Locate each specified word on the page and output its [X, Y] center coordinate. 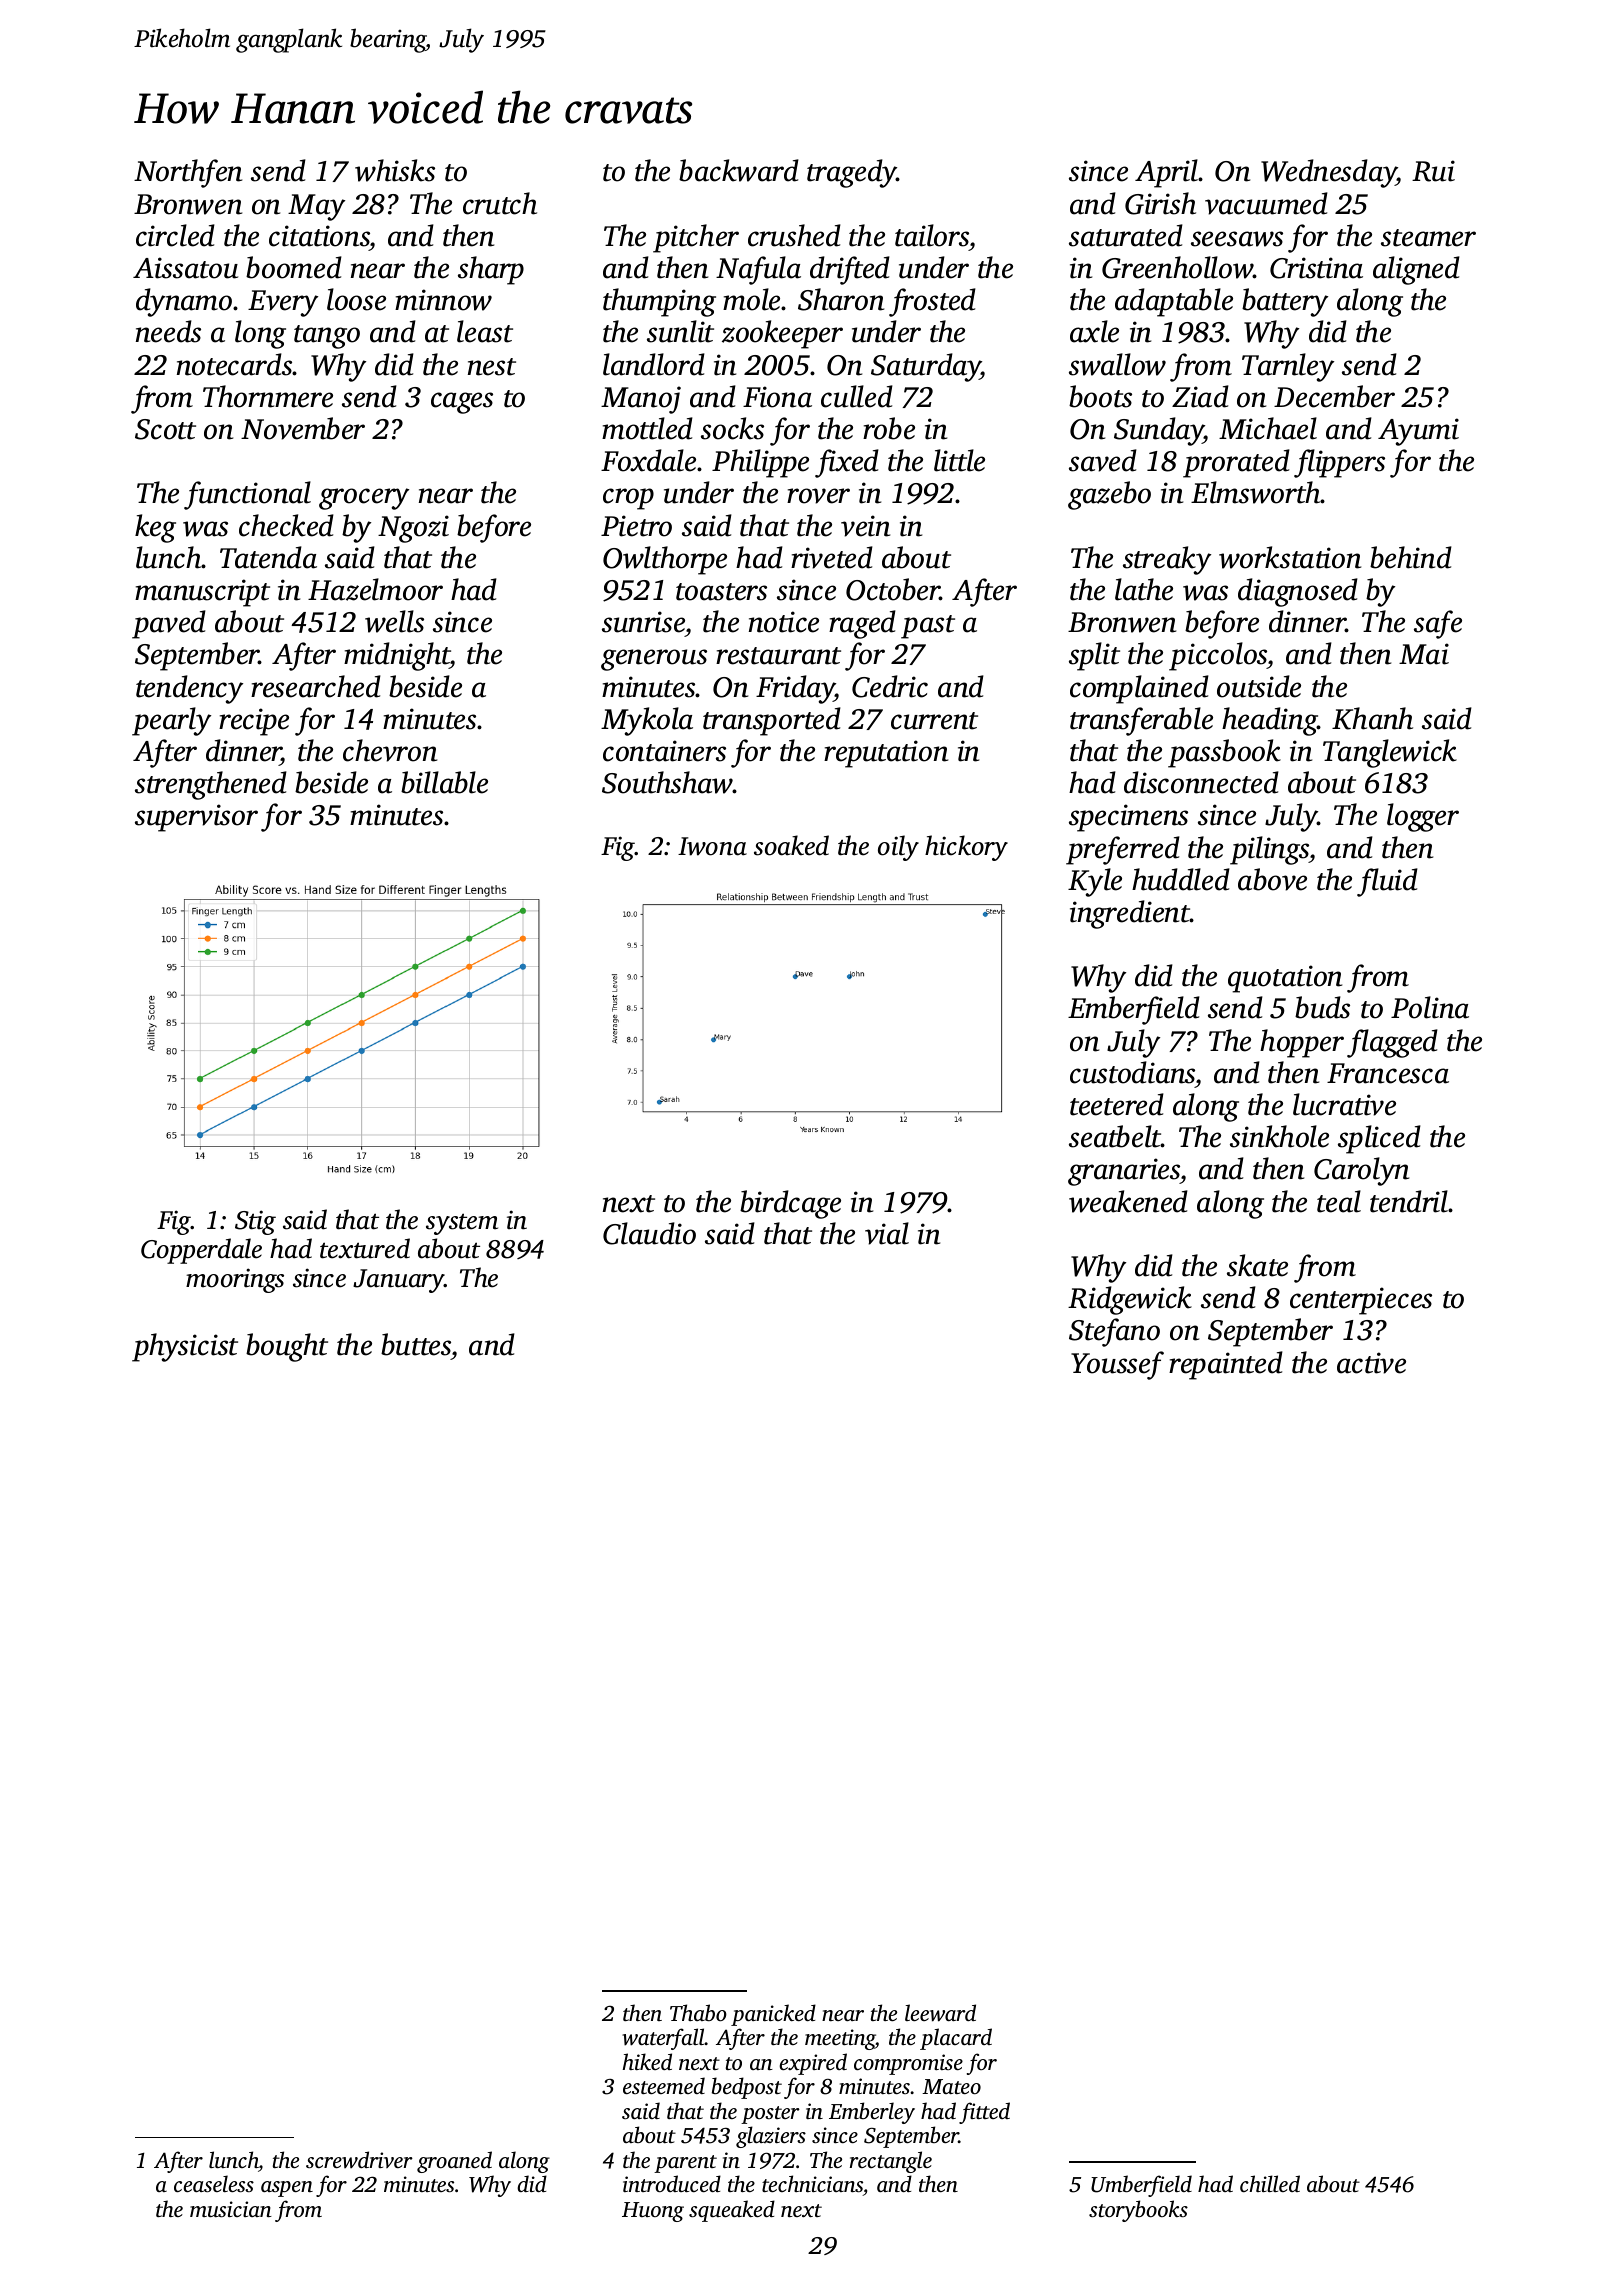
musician [231, 2209]
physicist [185, 1347]
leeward [940, 2013]
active [1371, 1363]
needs [168, 331]
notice [784, 622]
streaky [1167, 560]
